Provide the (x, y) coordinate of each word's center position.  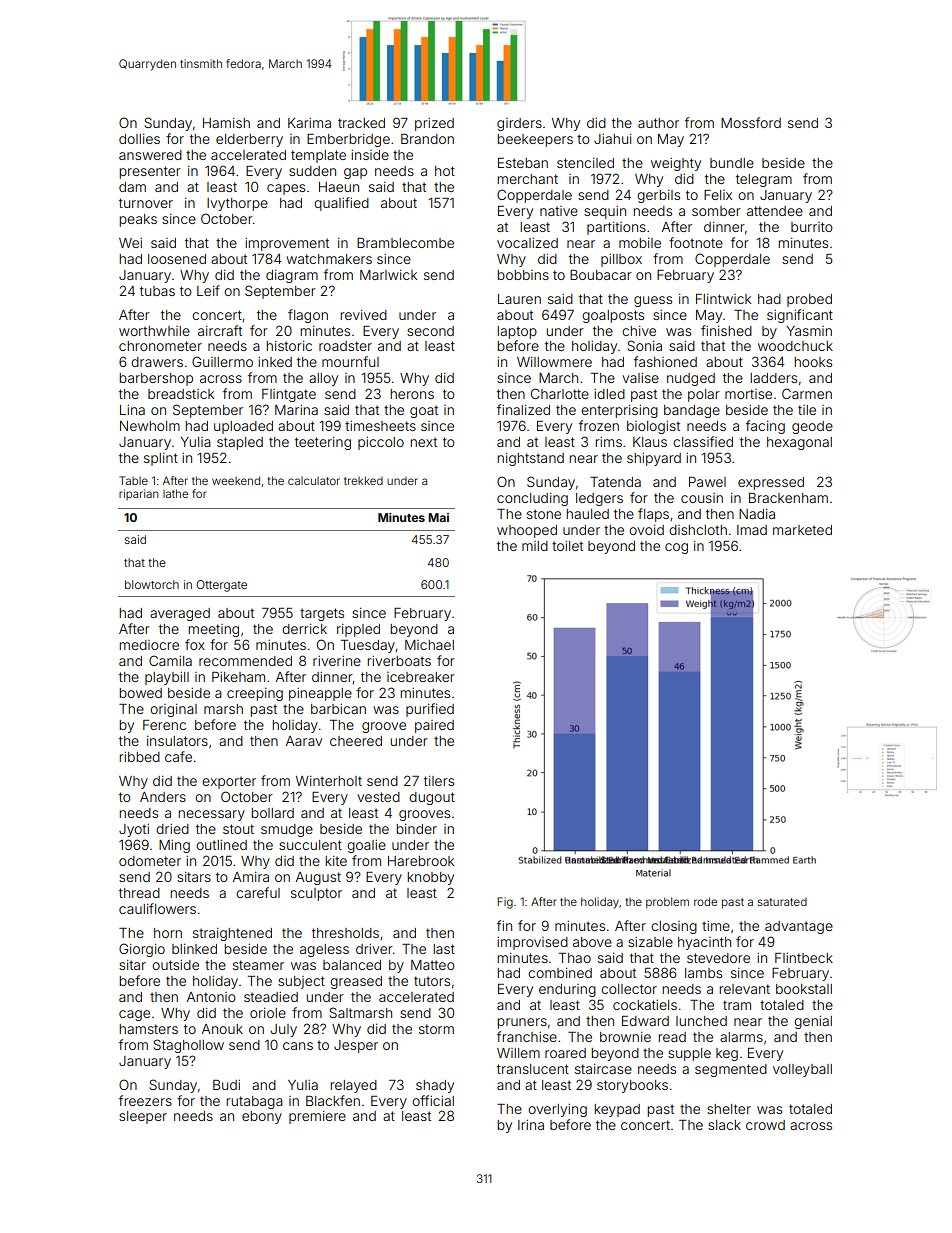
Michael (429, 645)
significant (800, 316)
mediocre (149, 645)
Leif (208, 290)
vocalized (527, 243)
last (444, 949)
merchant (527, 179)
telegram (764, 180)
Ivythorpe (237, 204)
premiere (317, 1117)
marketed (802, 530)
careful (258, 892)
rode (705, 901)
